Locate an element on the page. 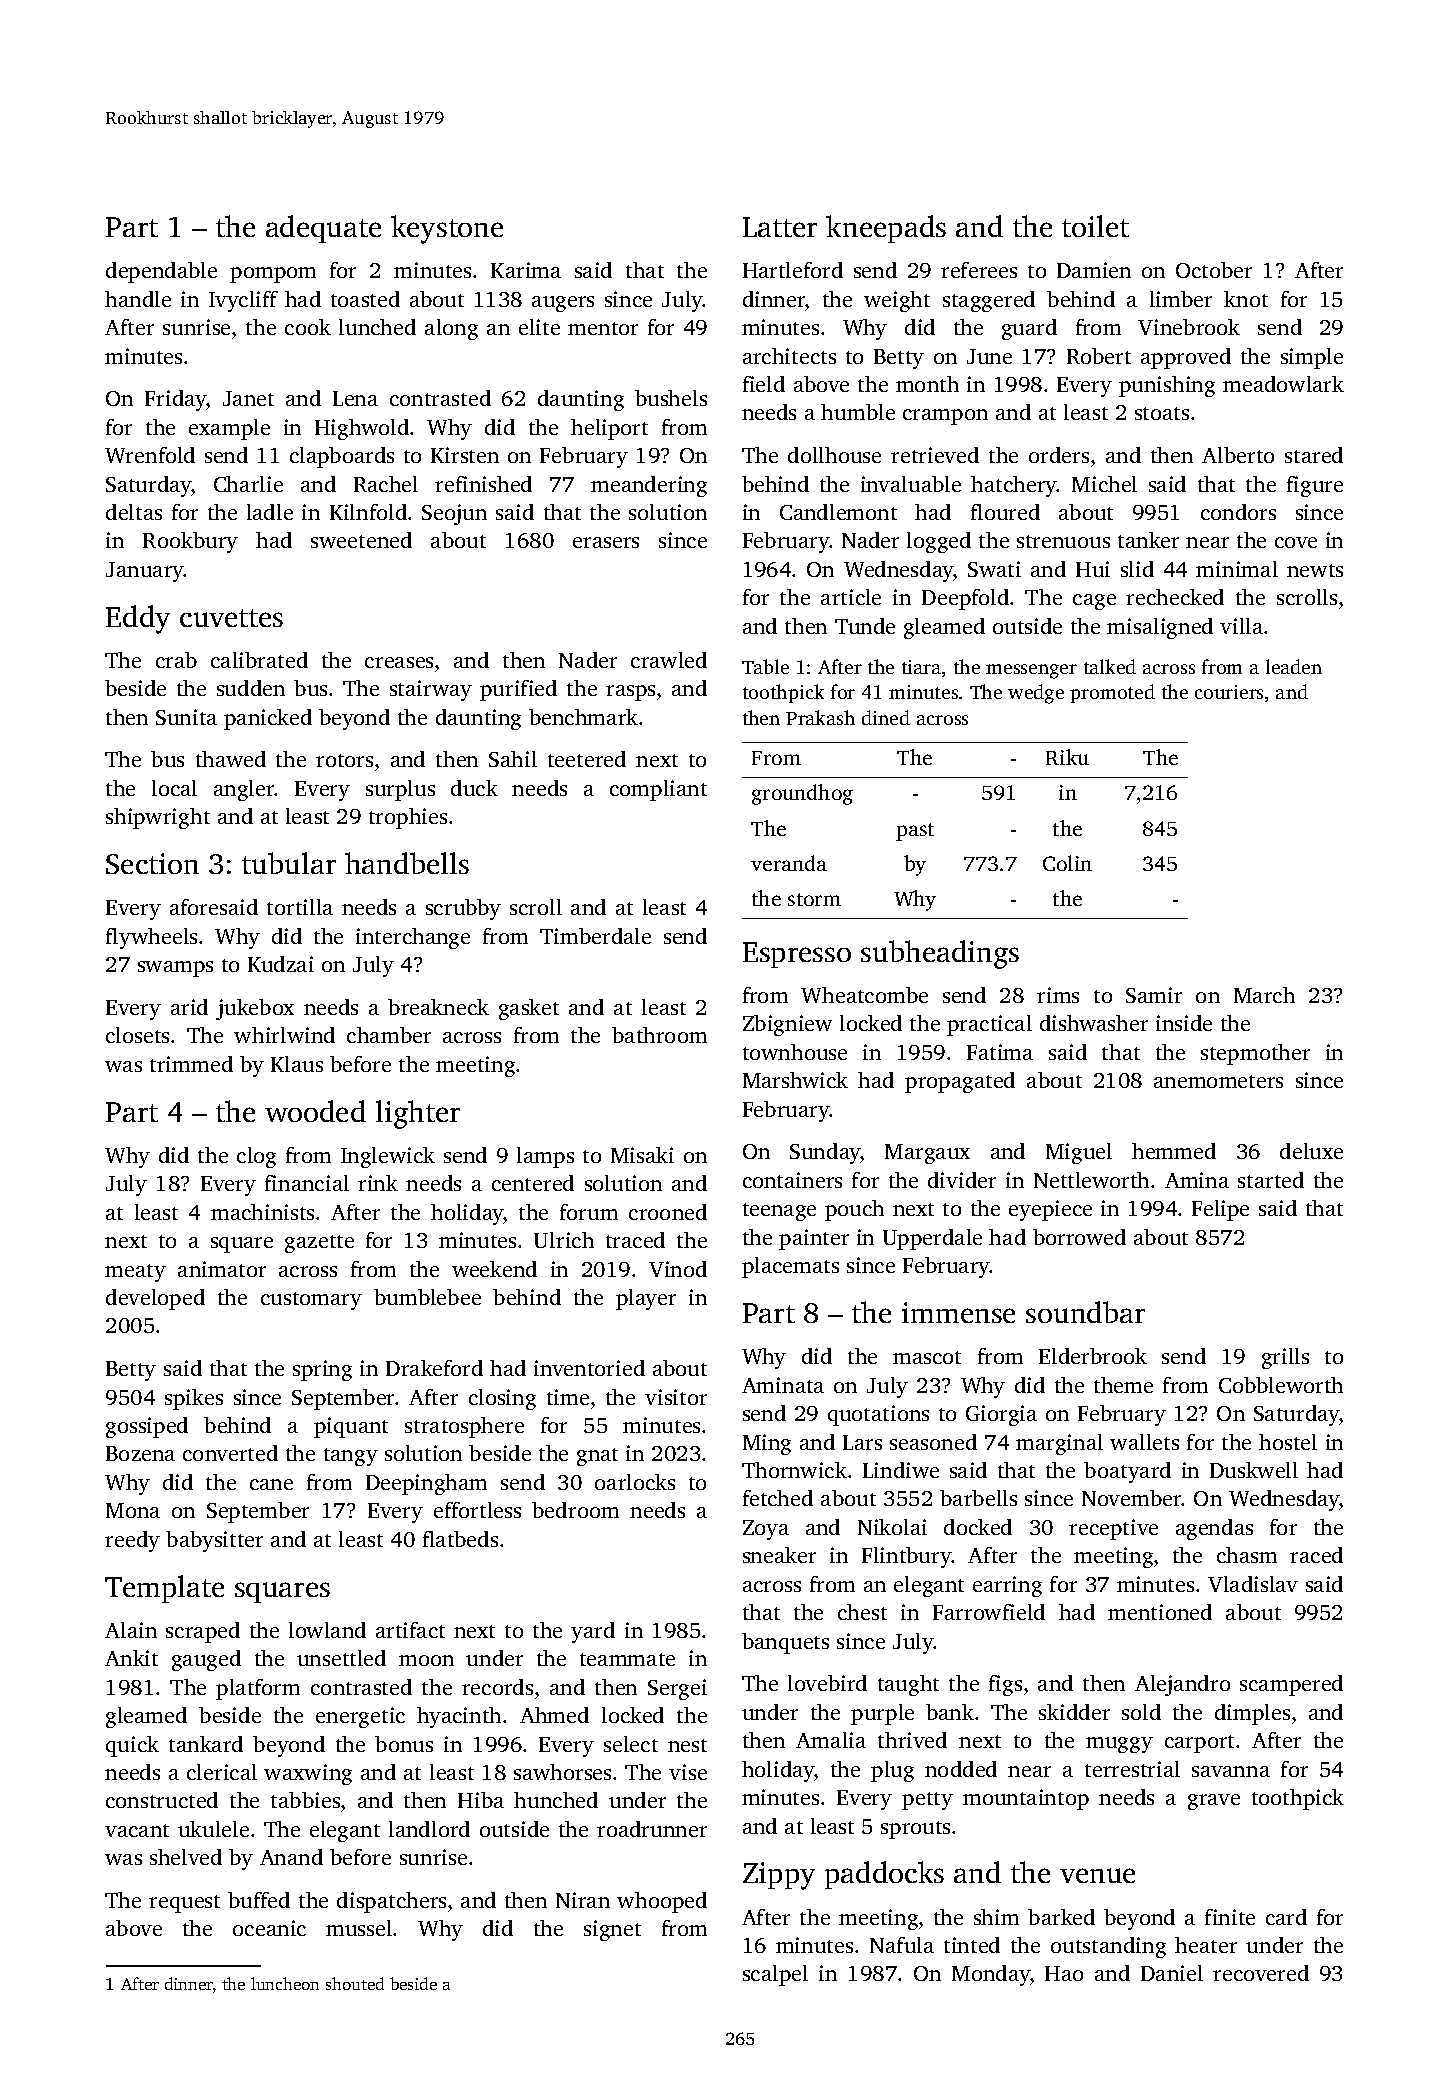 Image resolution: width=1450 pixels, height=2100 pixels. Cobbleworth is located at coordinates (1281, 1385).
